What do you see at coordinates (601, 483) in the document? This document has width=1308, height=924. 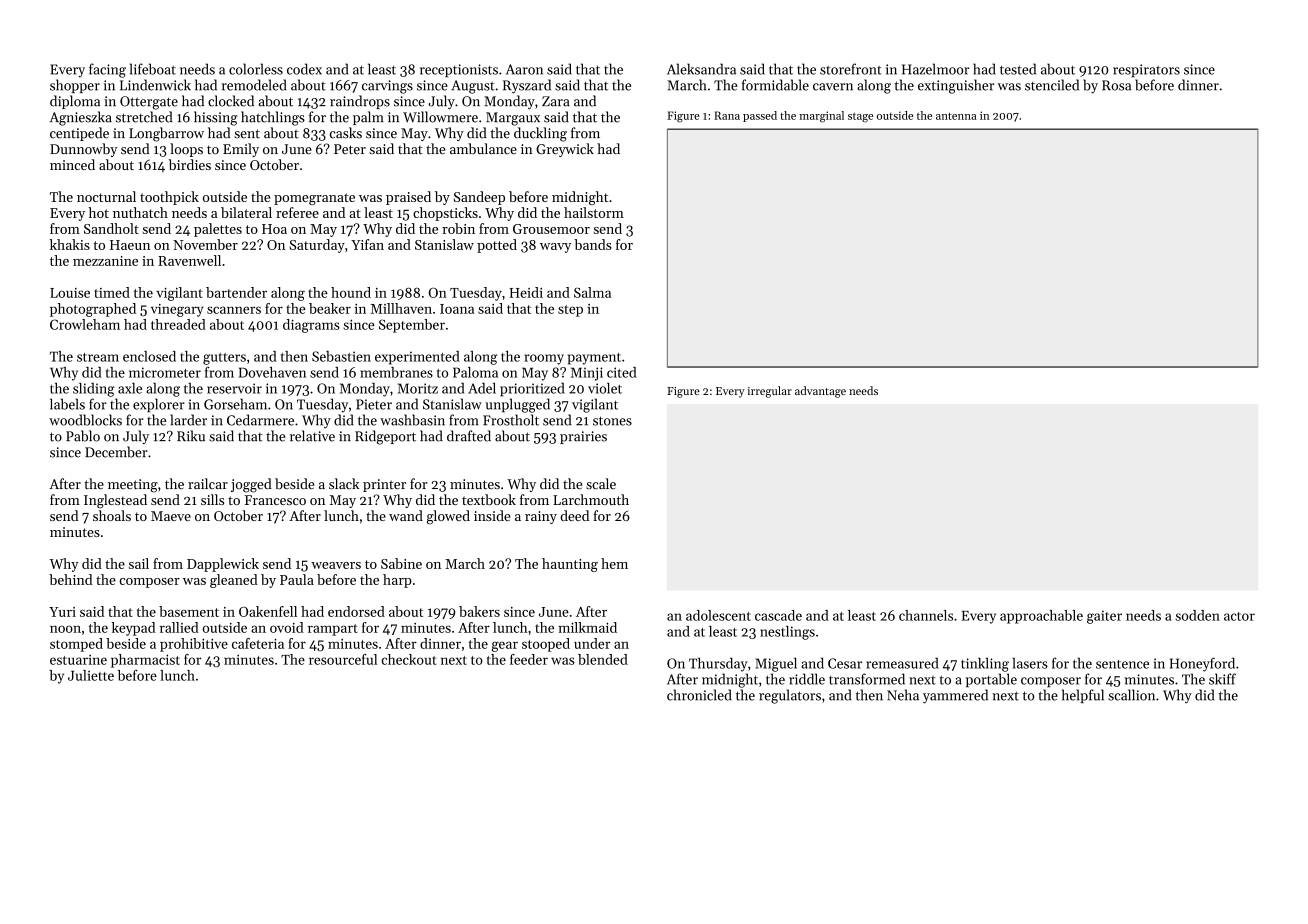 I see `scale` at bounding box center [601, 483].
